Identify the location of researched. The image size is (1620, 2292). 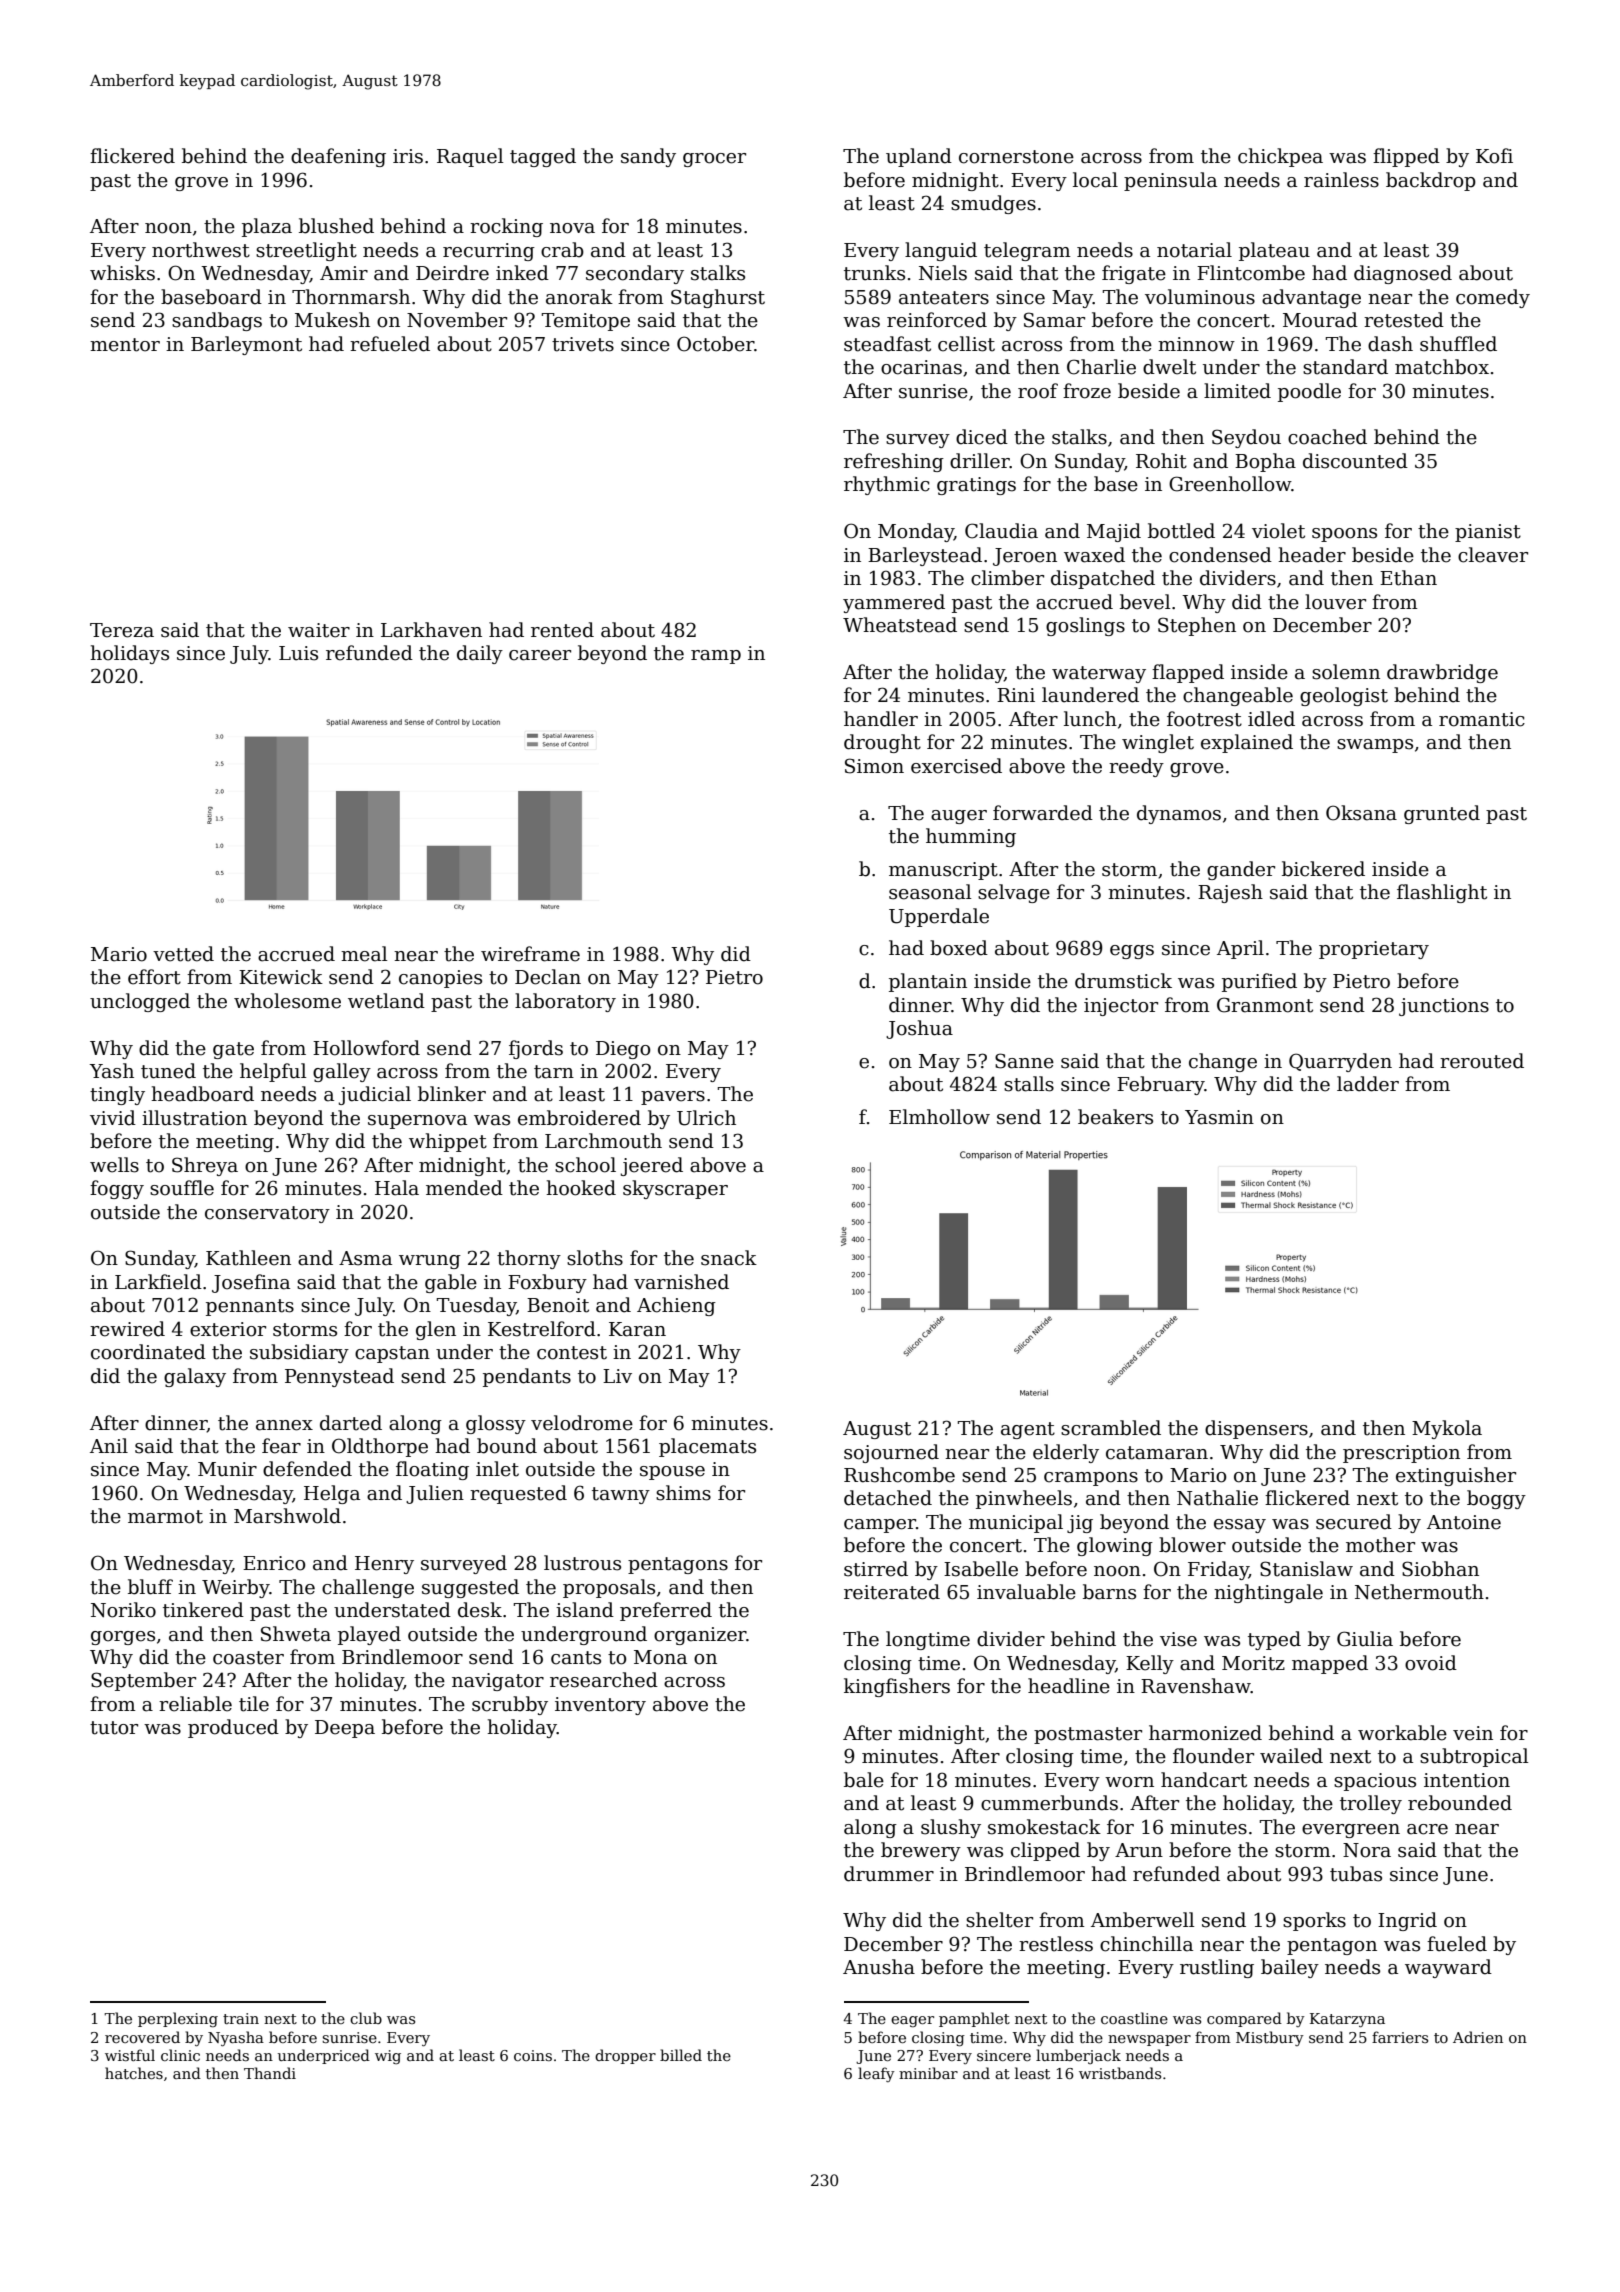
(604, 1680).
